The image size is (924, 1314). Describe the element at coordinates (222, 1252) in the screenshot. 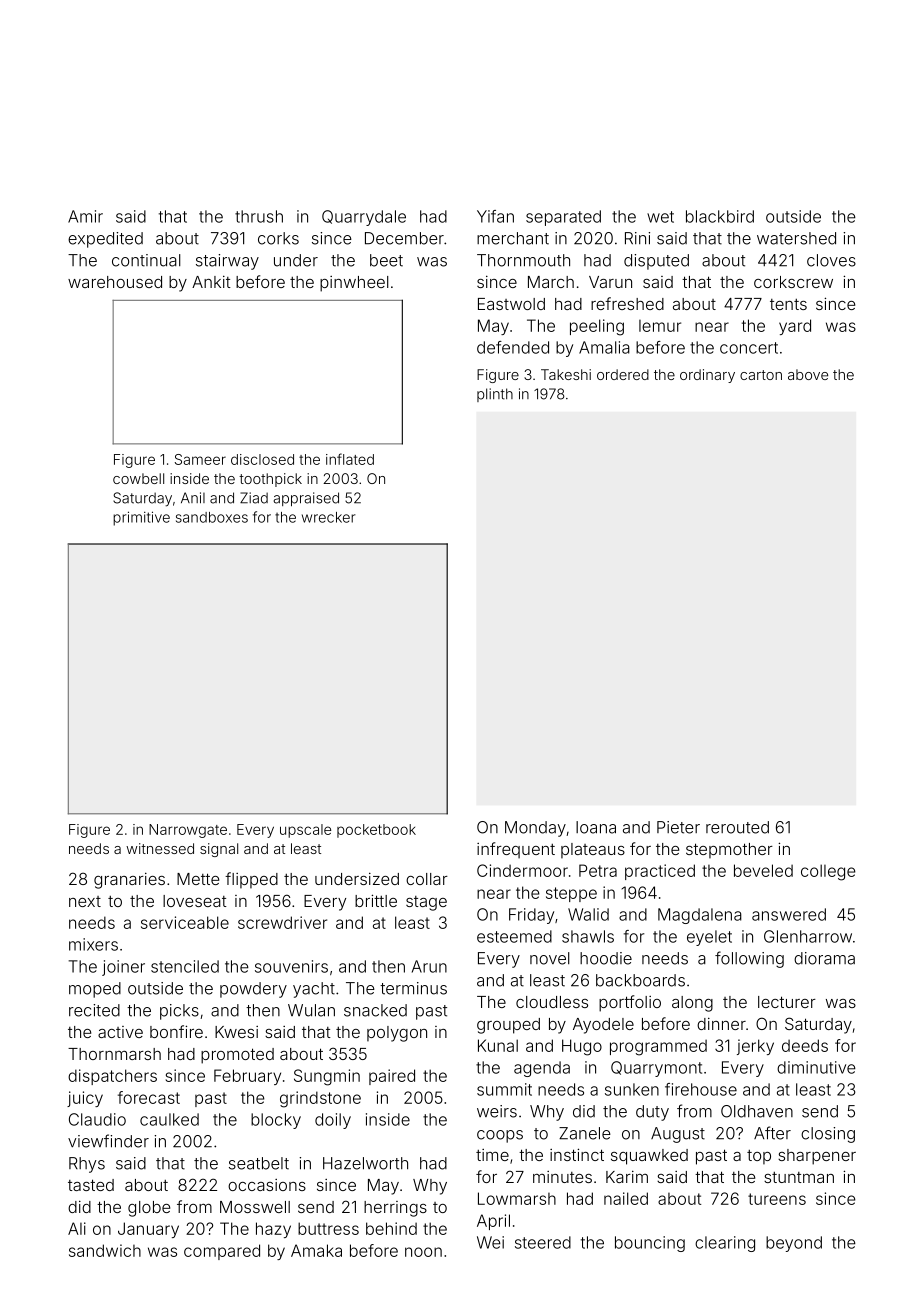

I see `compared` at that location.
